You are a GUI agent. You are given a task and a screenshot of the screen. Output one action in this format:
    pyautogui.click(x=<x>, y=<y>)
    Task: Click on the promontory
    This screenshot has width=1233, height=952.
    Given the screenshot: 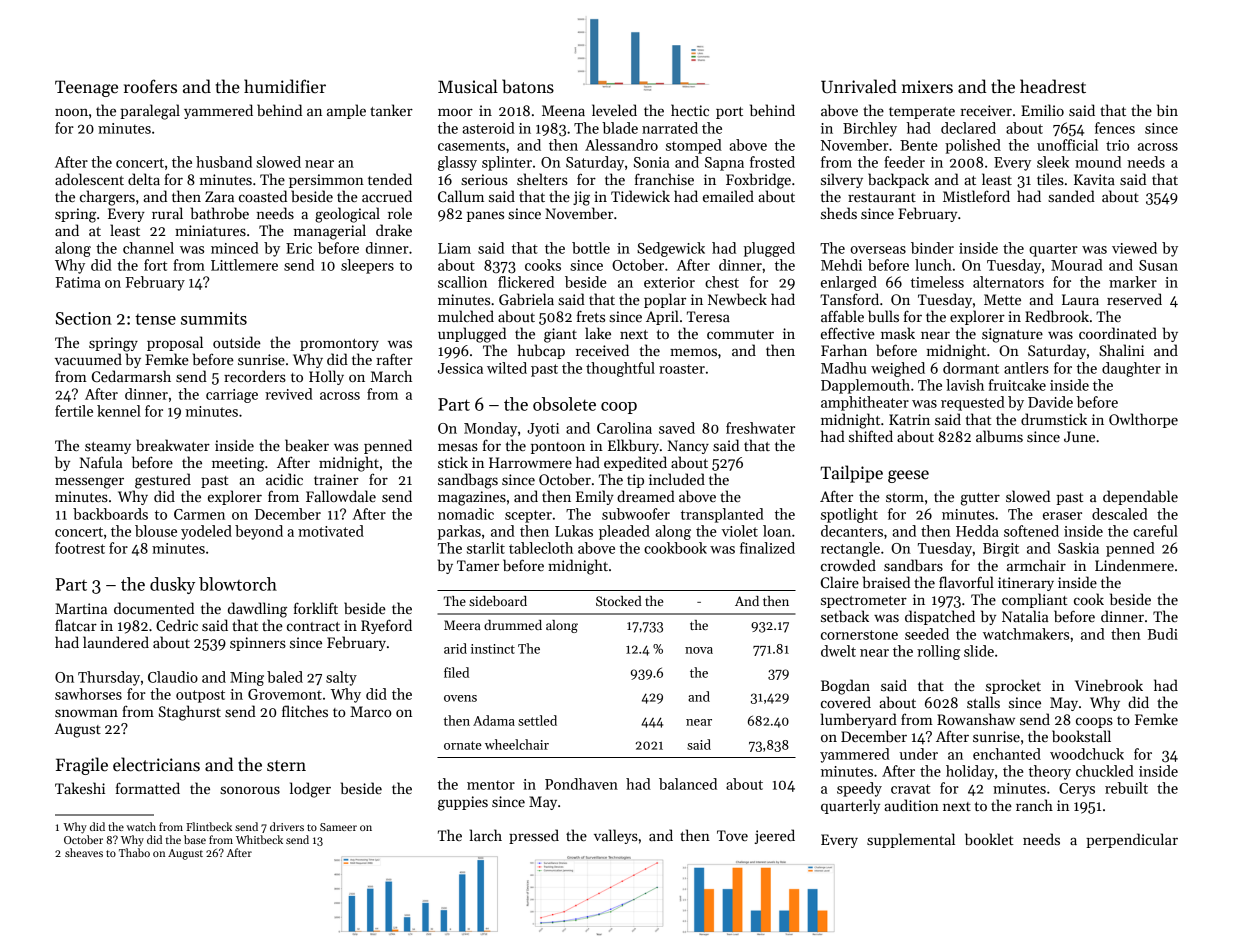 What is the action you would take?
    pyautogui.click(x=339, y=345)
